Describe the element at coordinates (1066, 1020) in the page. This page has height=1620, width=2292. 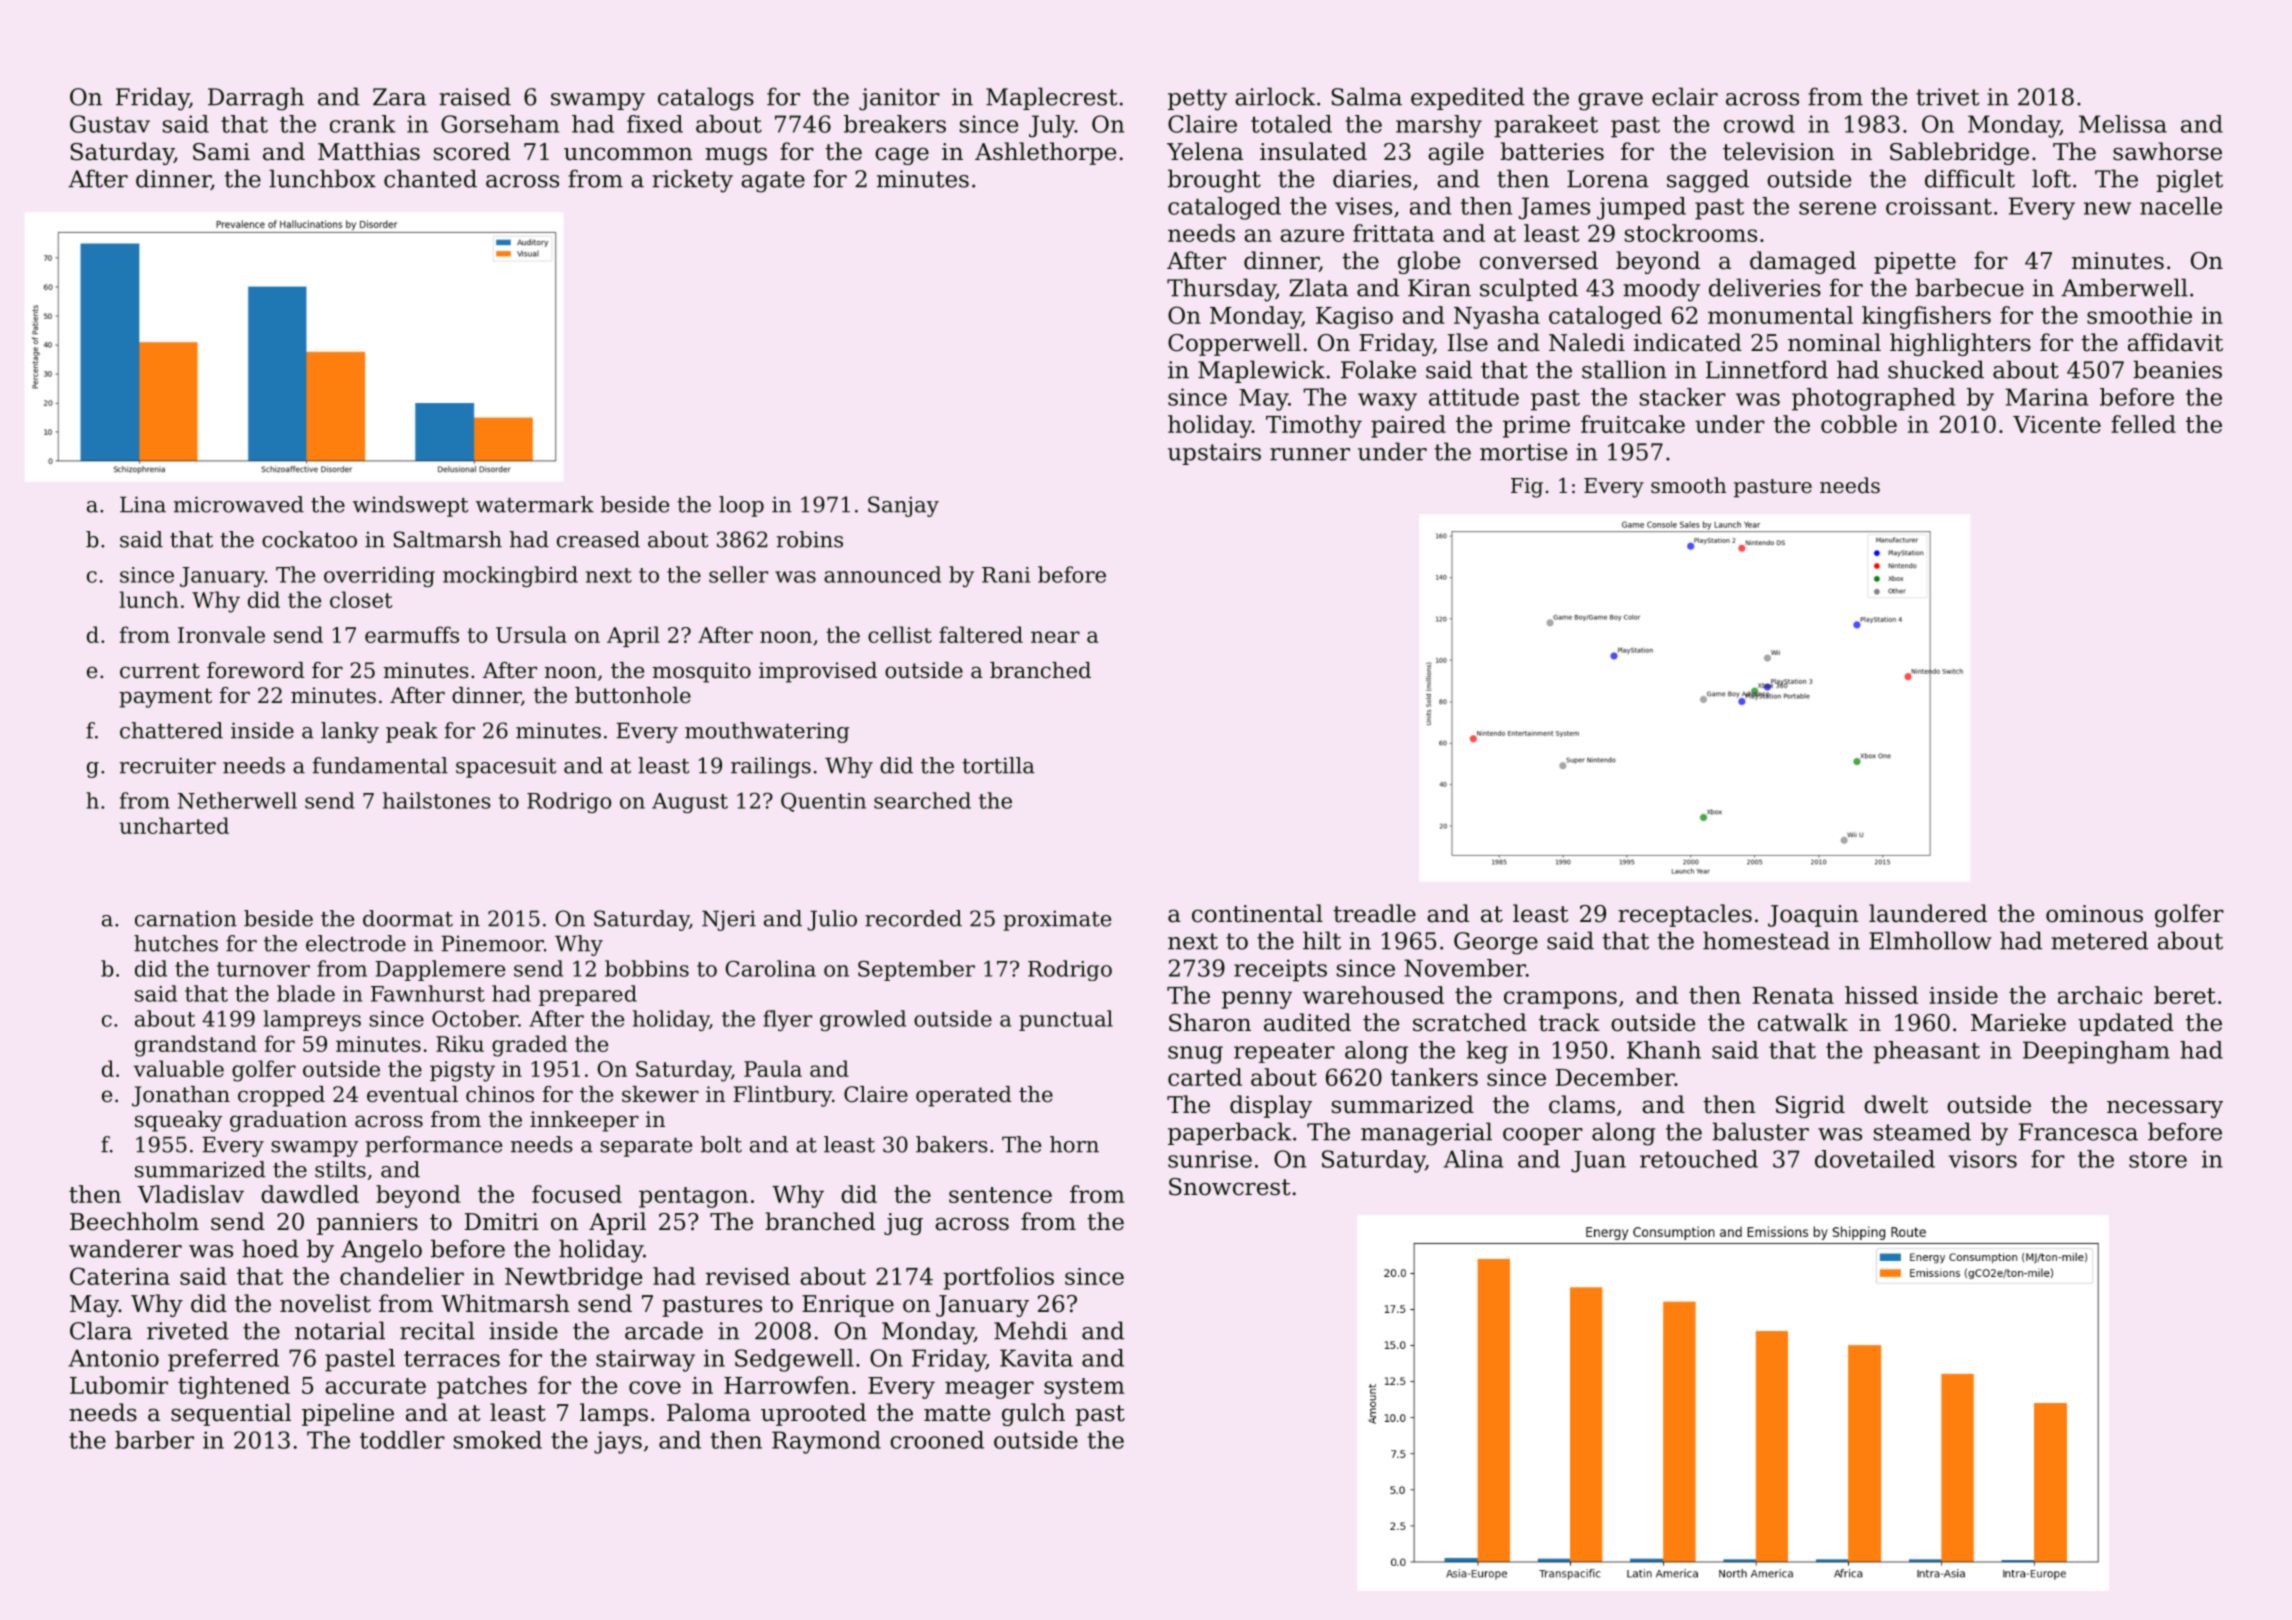
I see `punctual` at that location.
